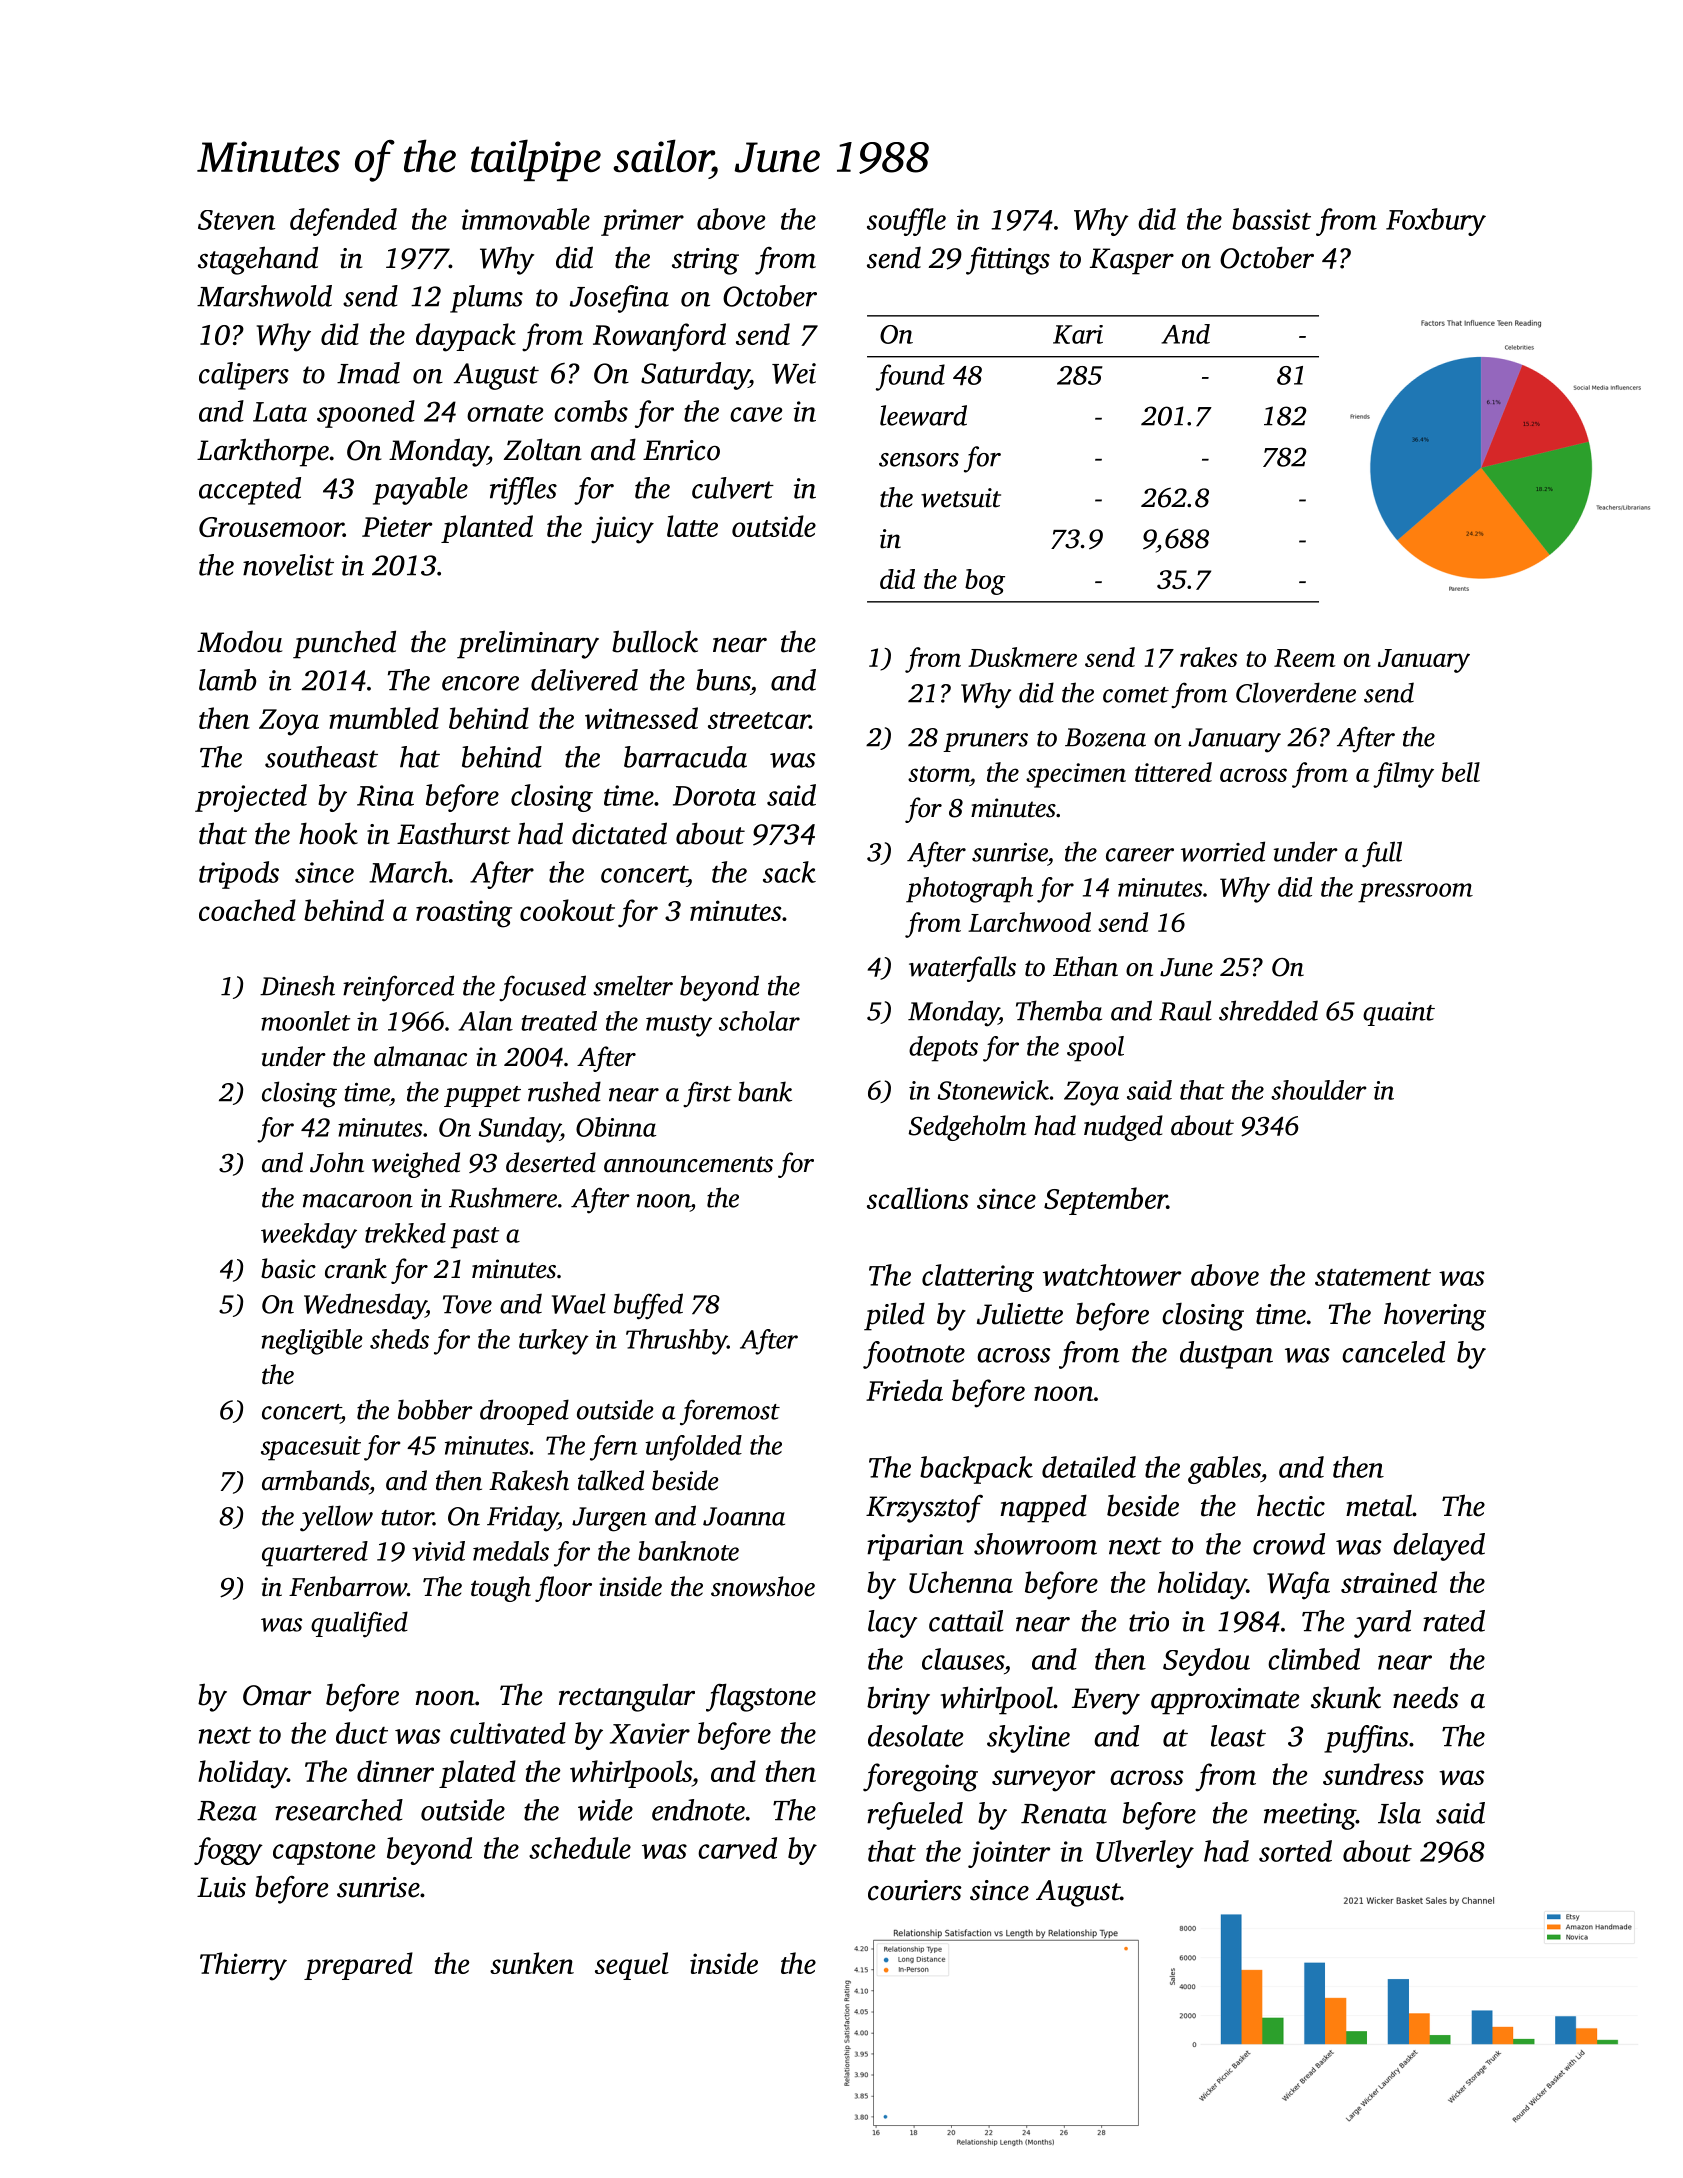  I want to click on watchtower, so click(1112, 1275).
